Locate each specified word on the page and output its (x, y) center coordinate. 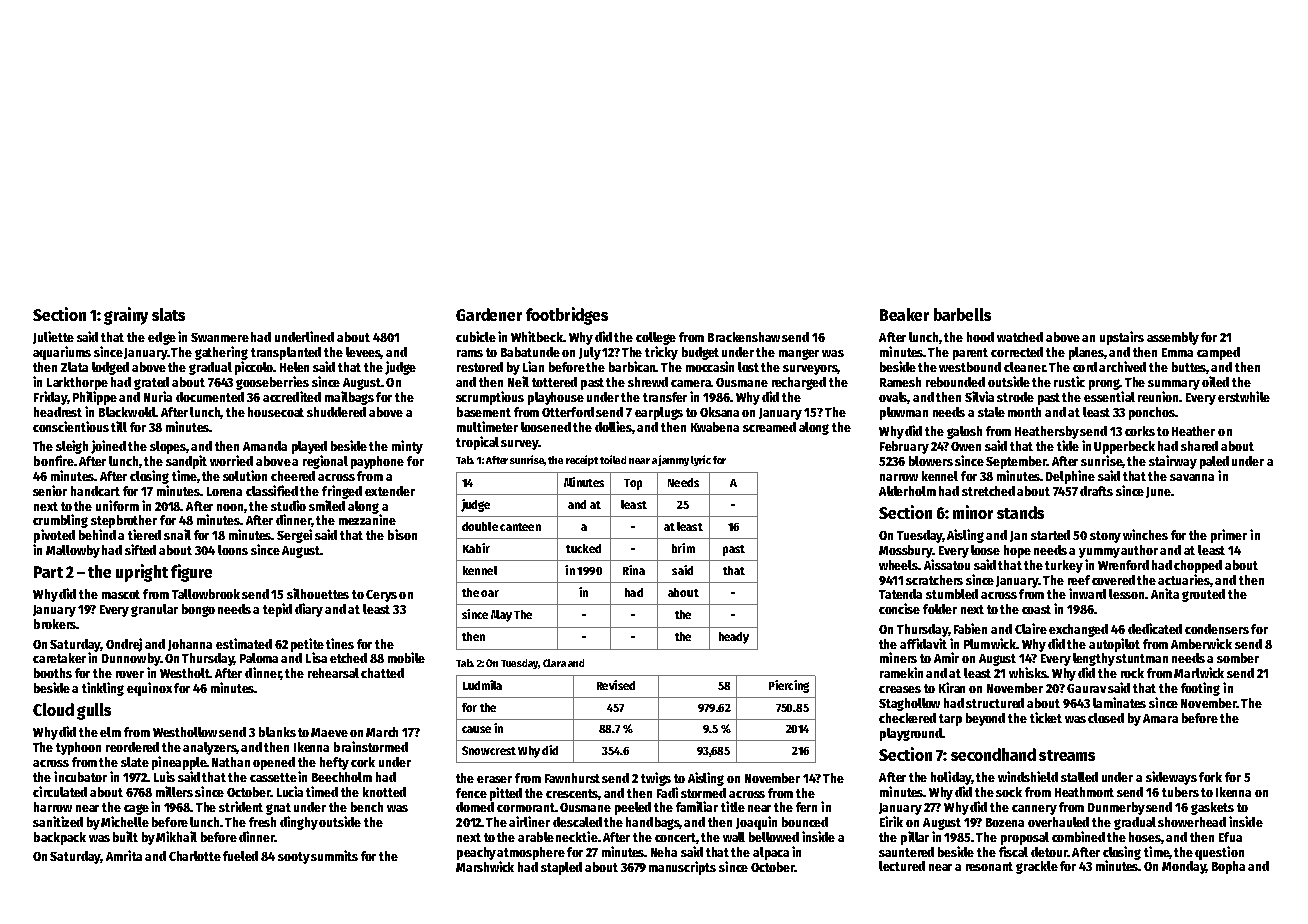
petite (307, 645)
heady (734, 638)
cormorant (526, 807)
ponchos (1152, 413)
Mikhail (176, 836)
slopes (168, 447)
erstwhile (1244, 396)
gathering (221, 353)
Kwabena (715, 427)
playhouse (556, 398)
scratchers (934, 580)
